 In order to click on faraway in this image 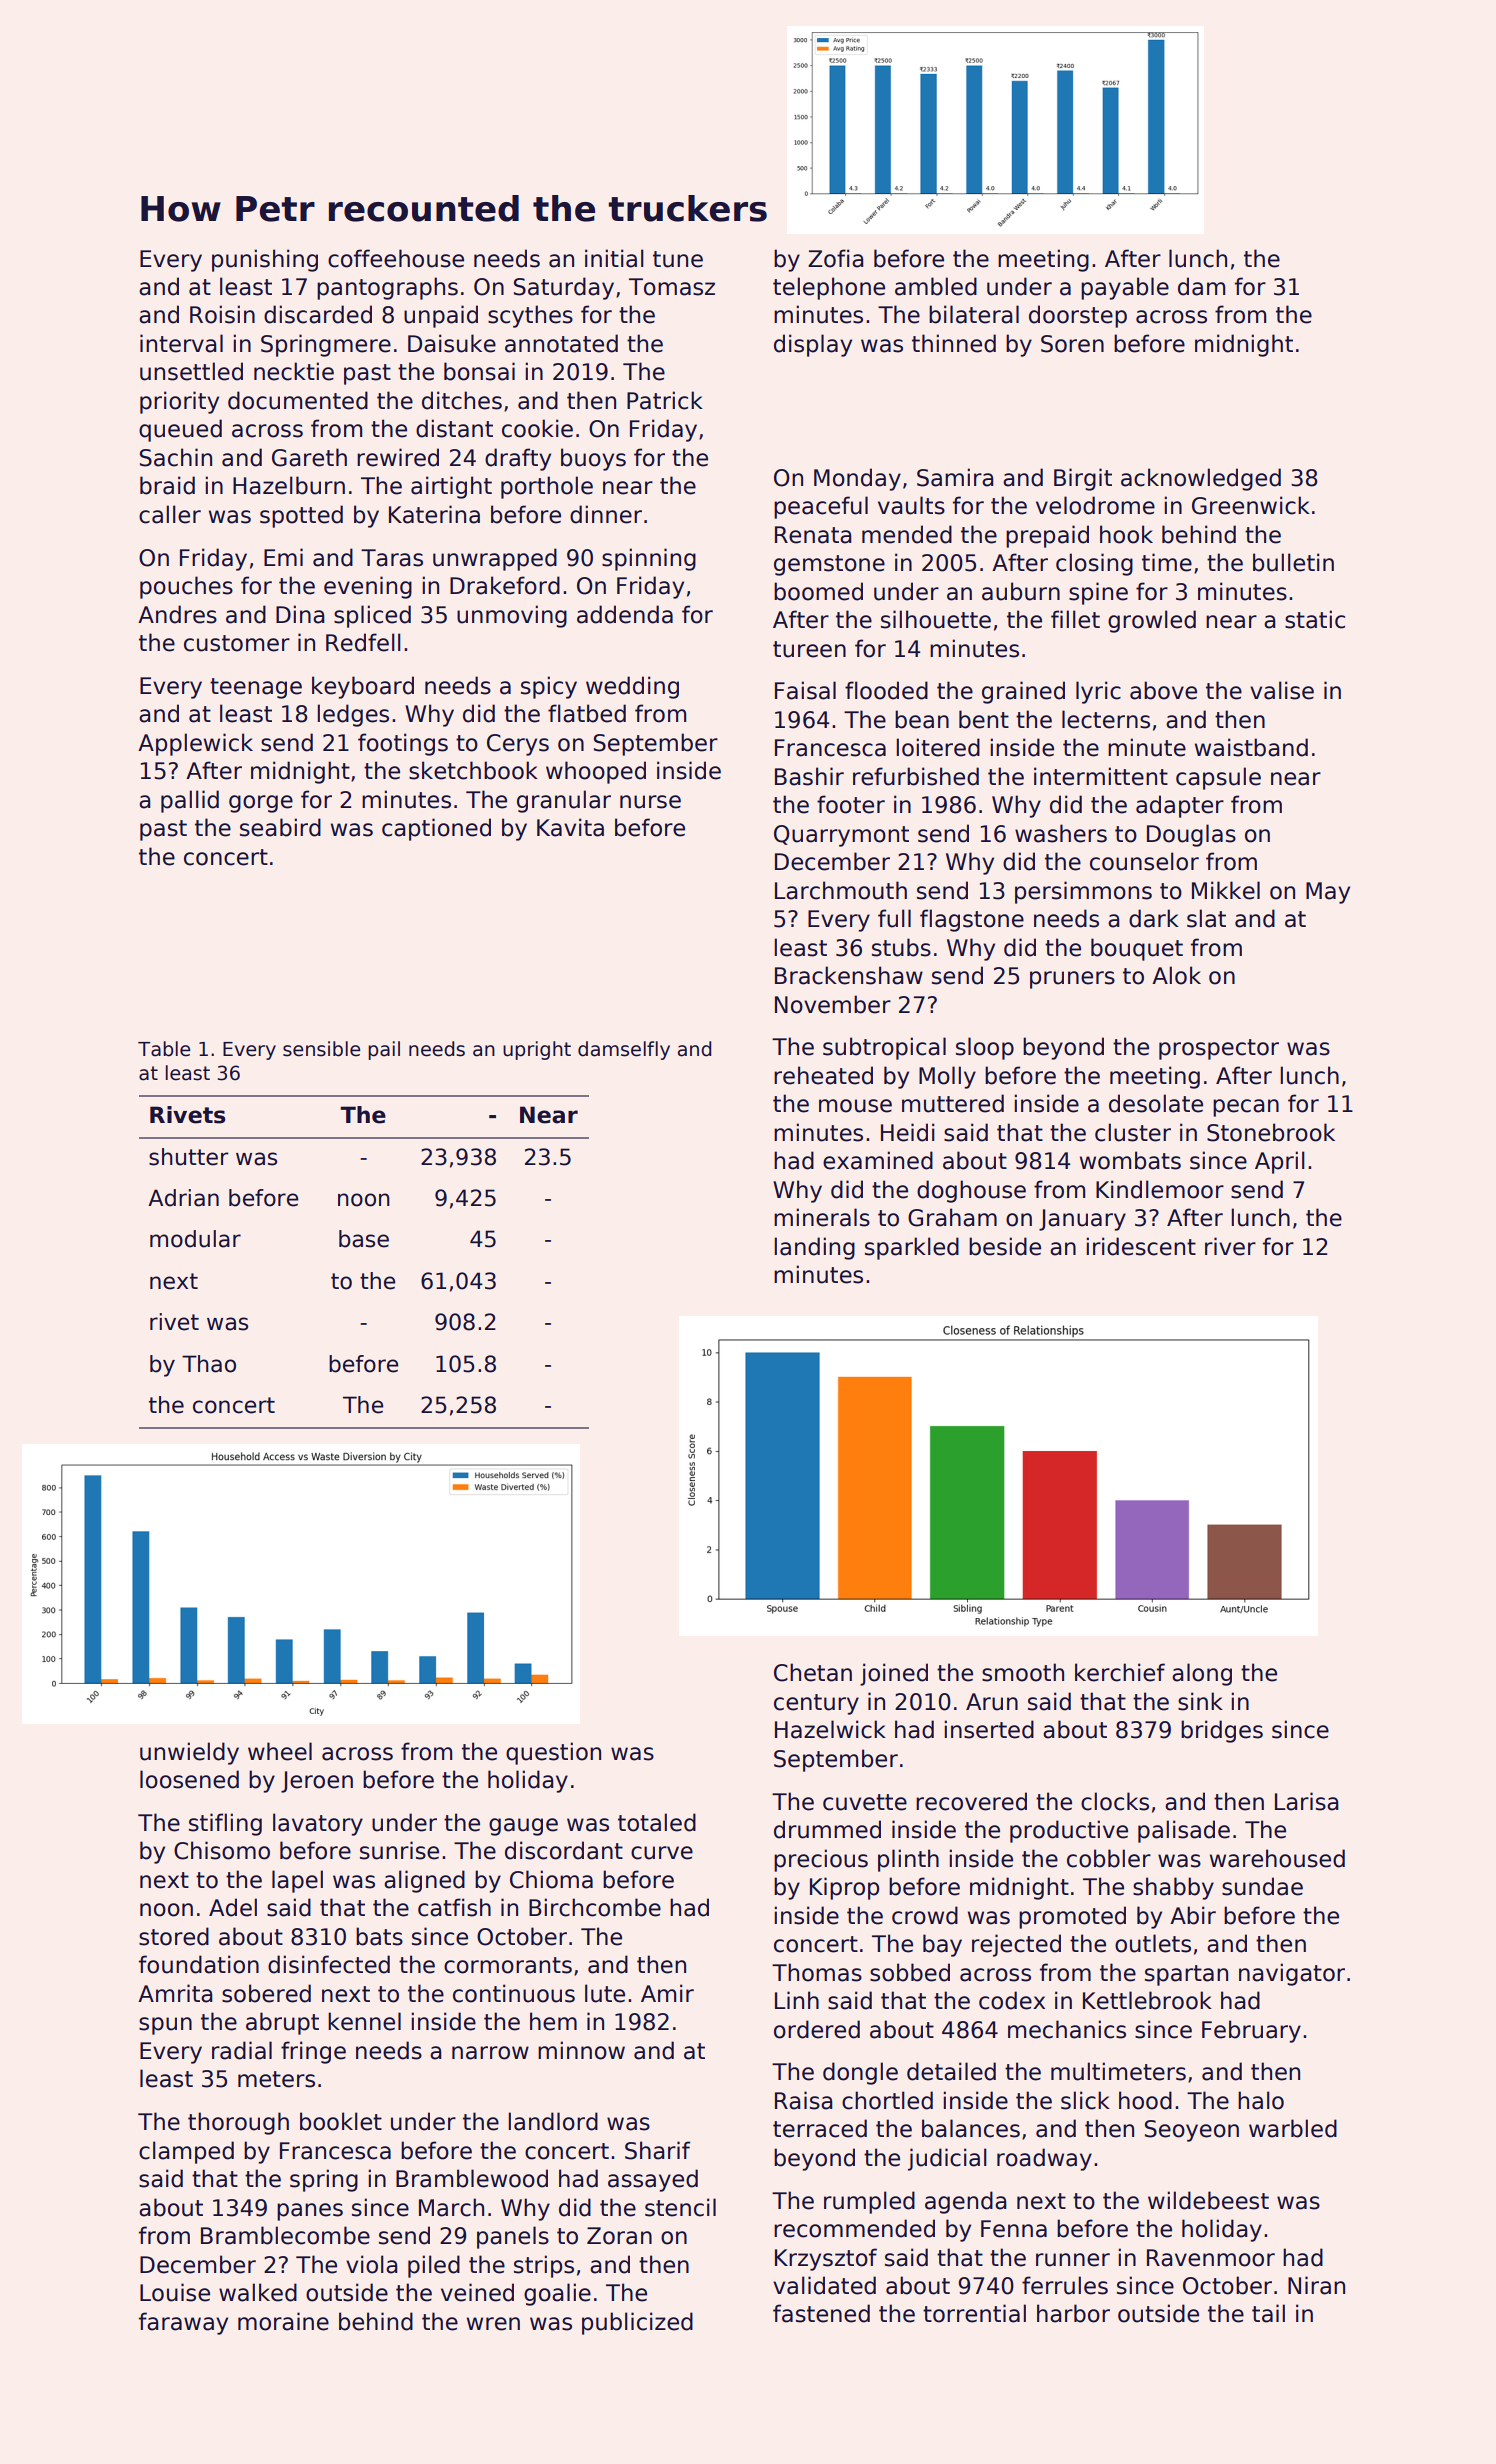, I will do `click(183, 2323)`.
